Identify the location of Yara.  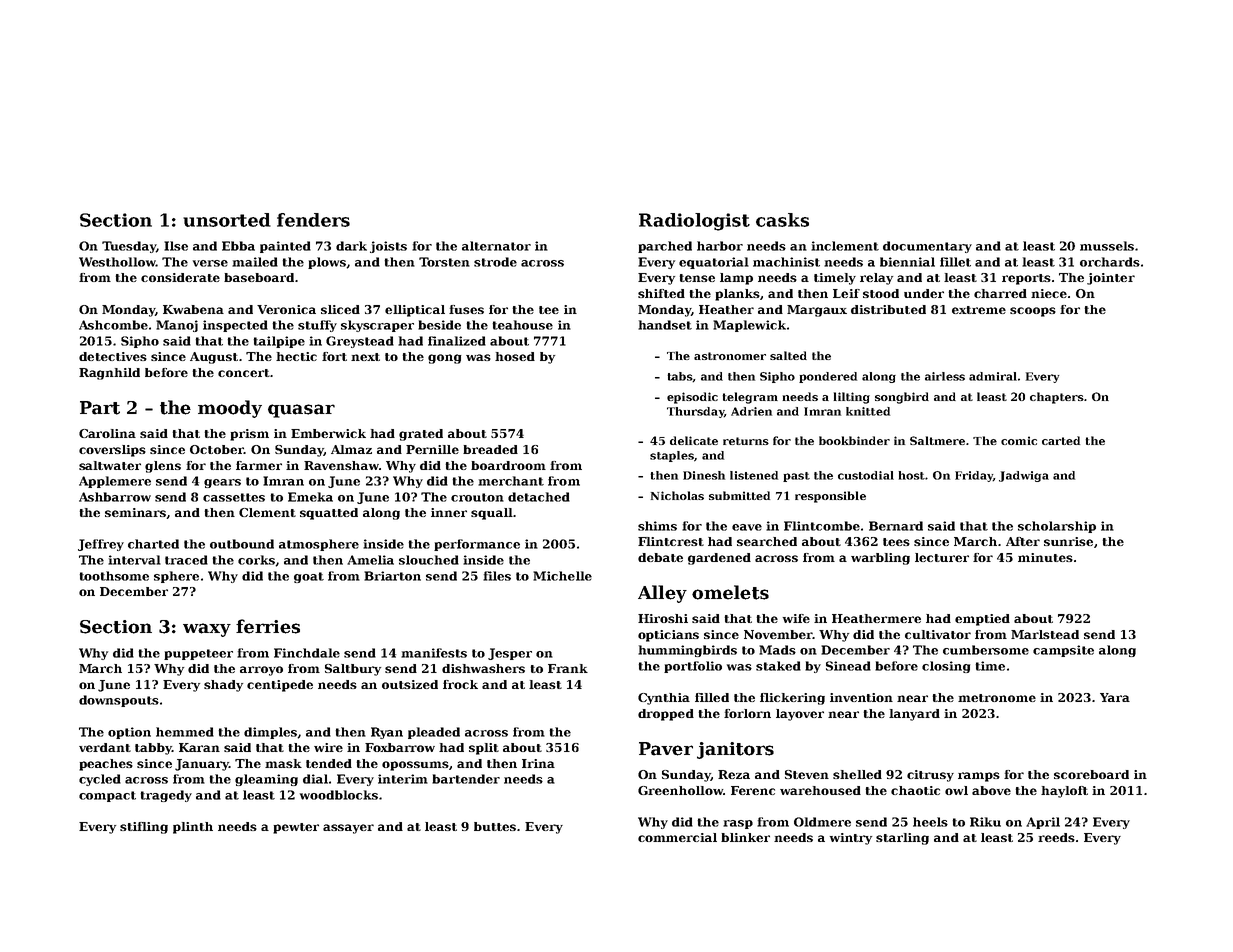
(1115, 697).
